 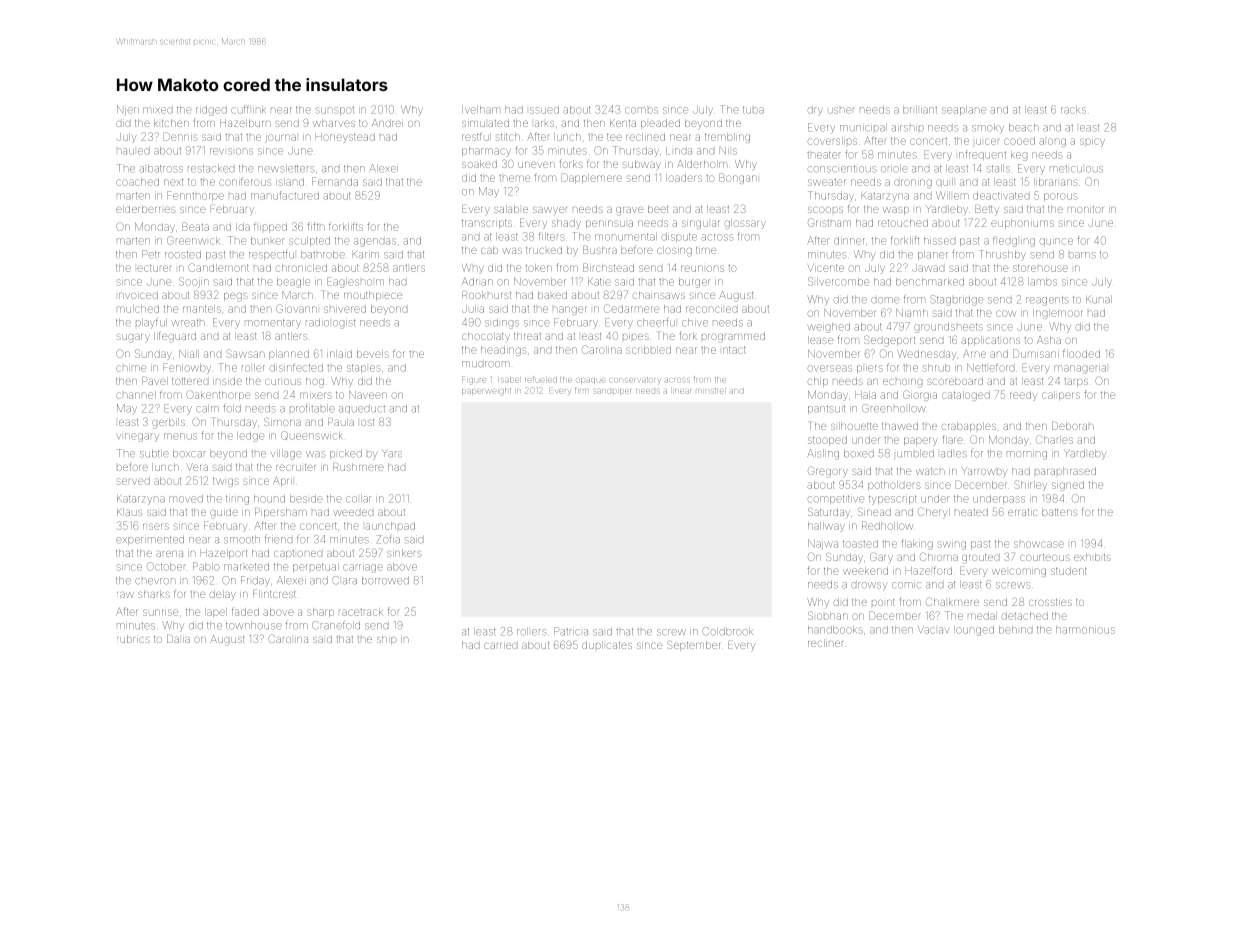 I want to click on flaking, so click(x=917, y=544).
